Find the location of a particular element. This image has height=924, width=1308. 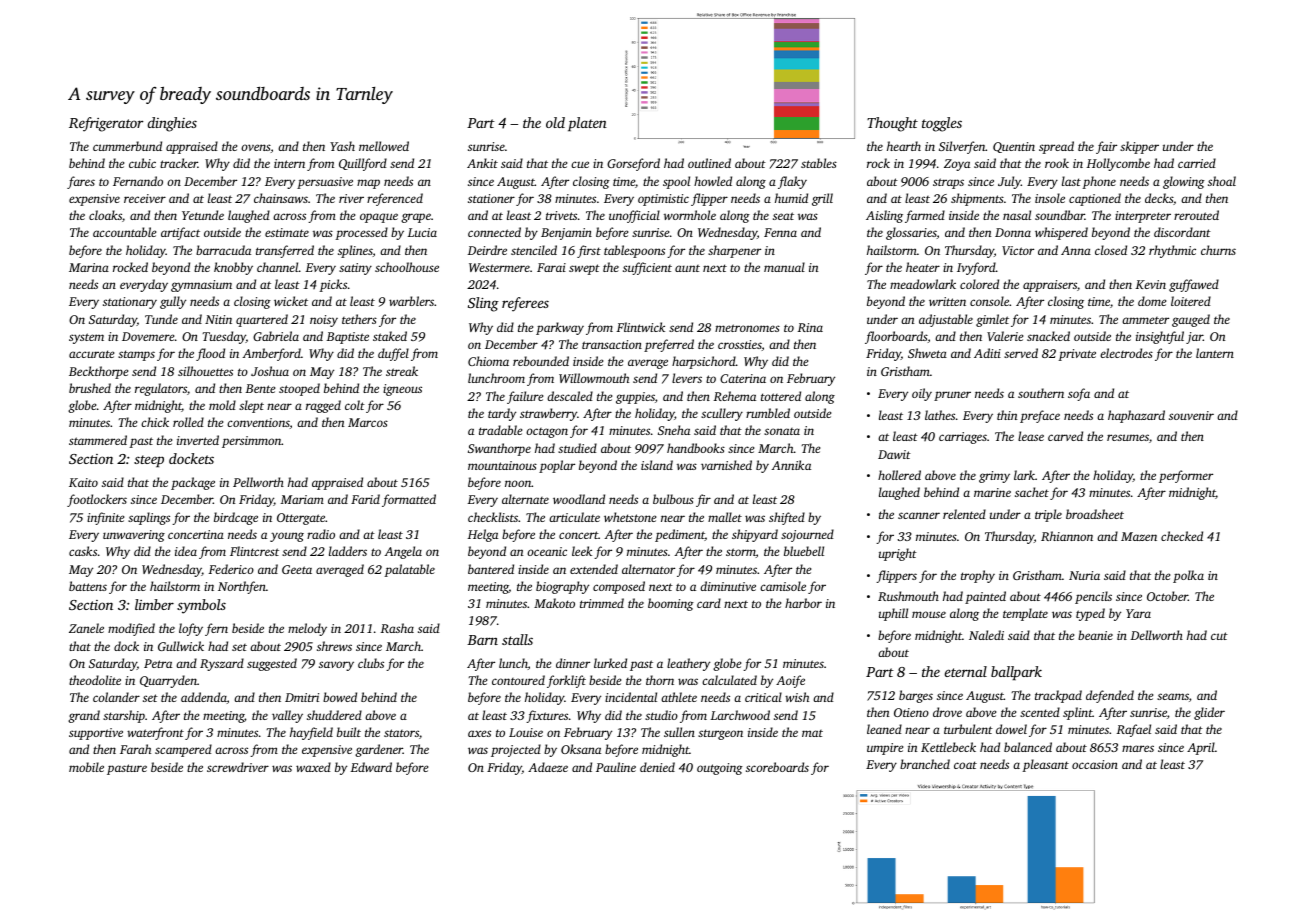

Farid is located at coordinates (365, 499).
